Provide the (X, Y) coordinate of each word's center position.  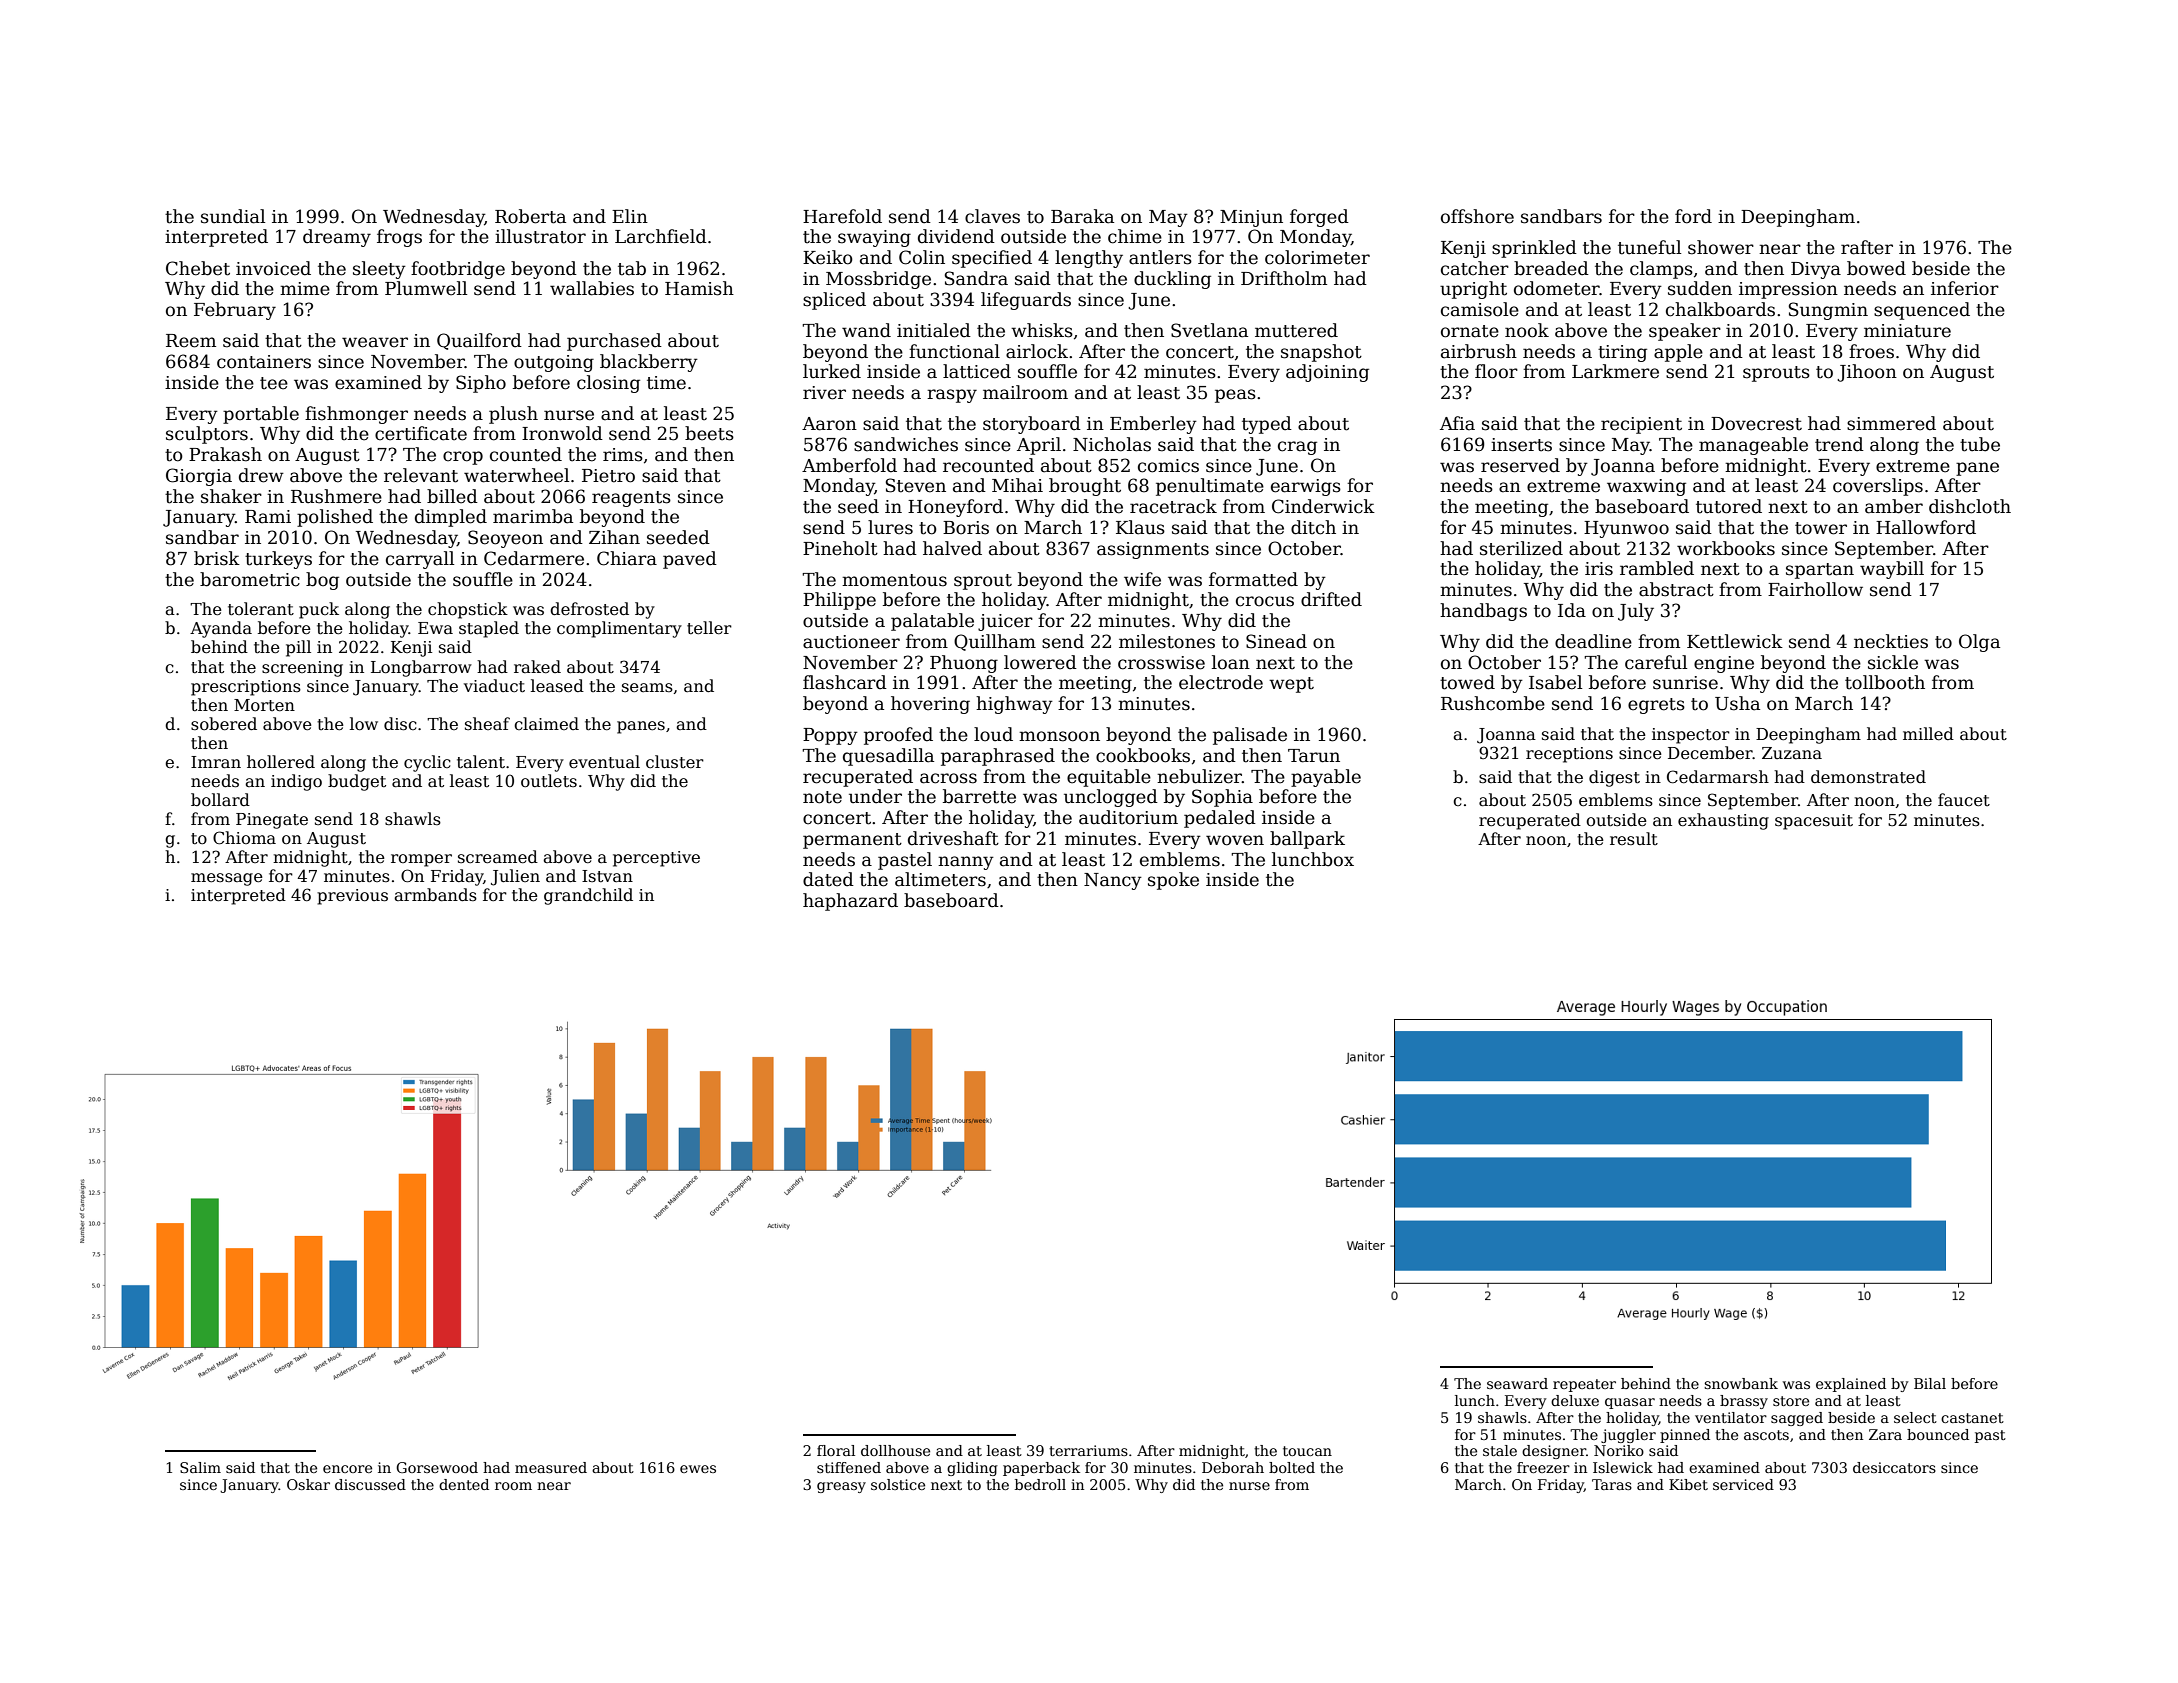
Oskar (308, 1484)
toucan (1307, 1451)
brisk (217, 558)
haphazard (850, 902)
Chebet (198, 268)
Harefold (842, 216)
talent (481, 762)
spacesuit (1814, 822)
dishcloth (1970, 506)
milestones (1167, 641)
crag (1297, 448)
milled (1928, 734)
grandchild (588, 896)
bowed (1876, 268)
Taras (1612, 1484)
